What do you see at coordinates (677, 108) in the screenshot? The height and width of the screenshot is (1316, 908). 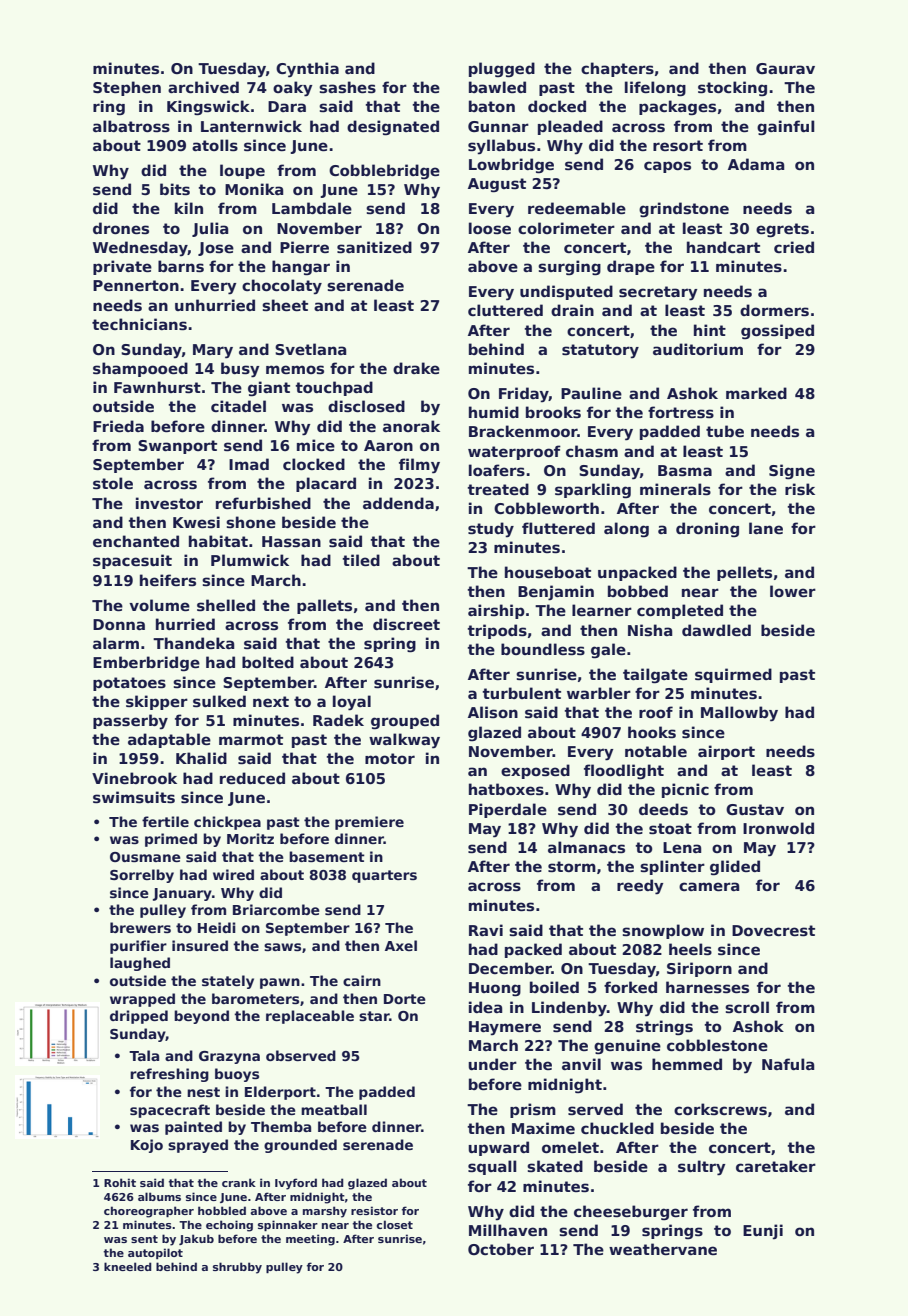 I see `packages` at bounding box center [677, 108].
